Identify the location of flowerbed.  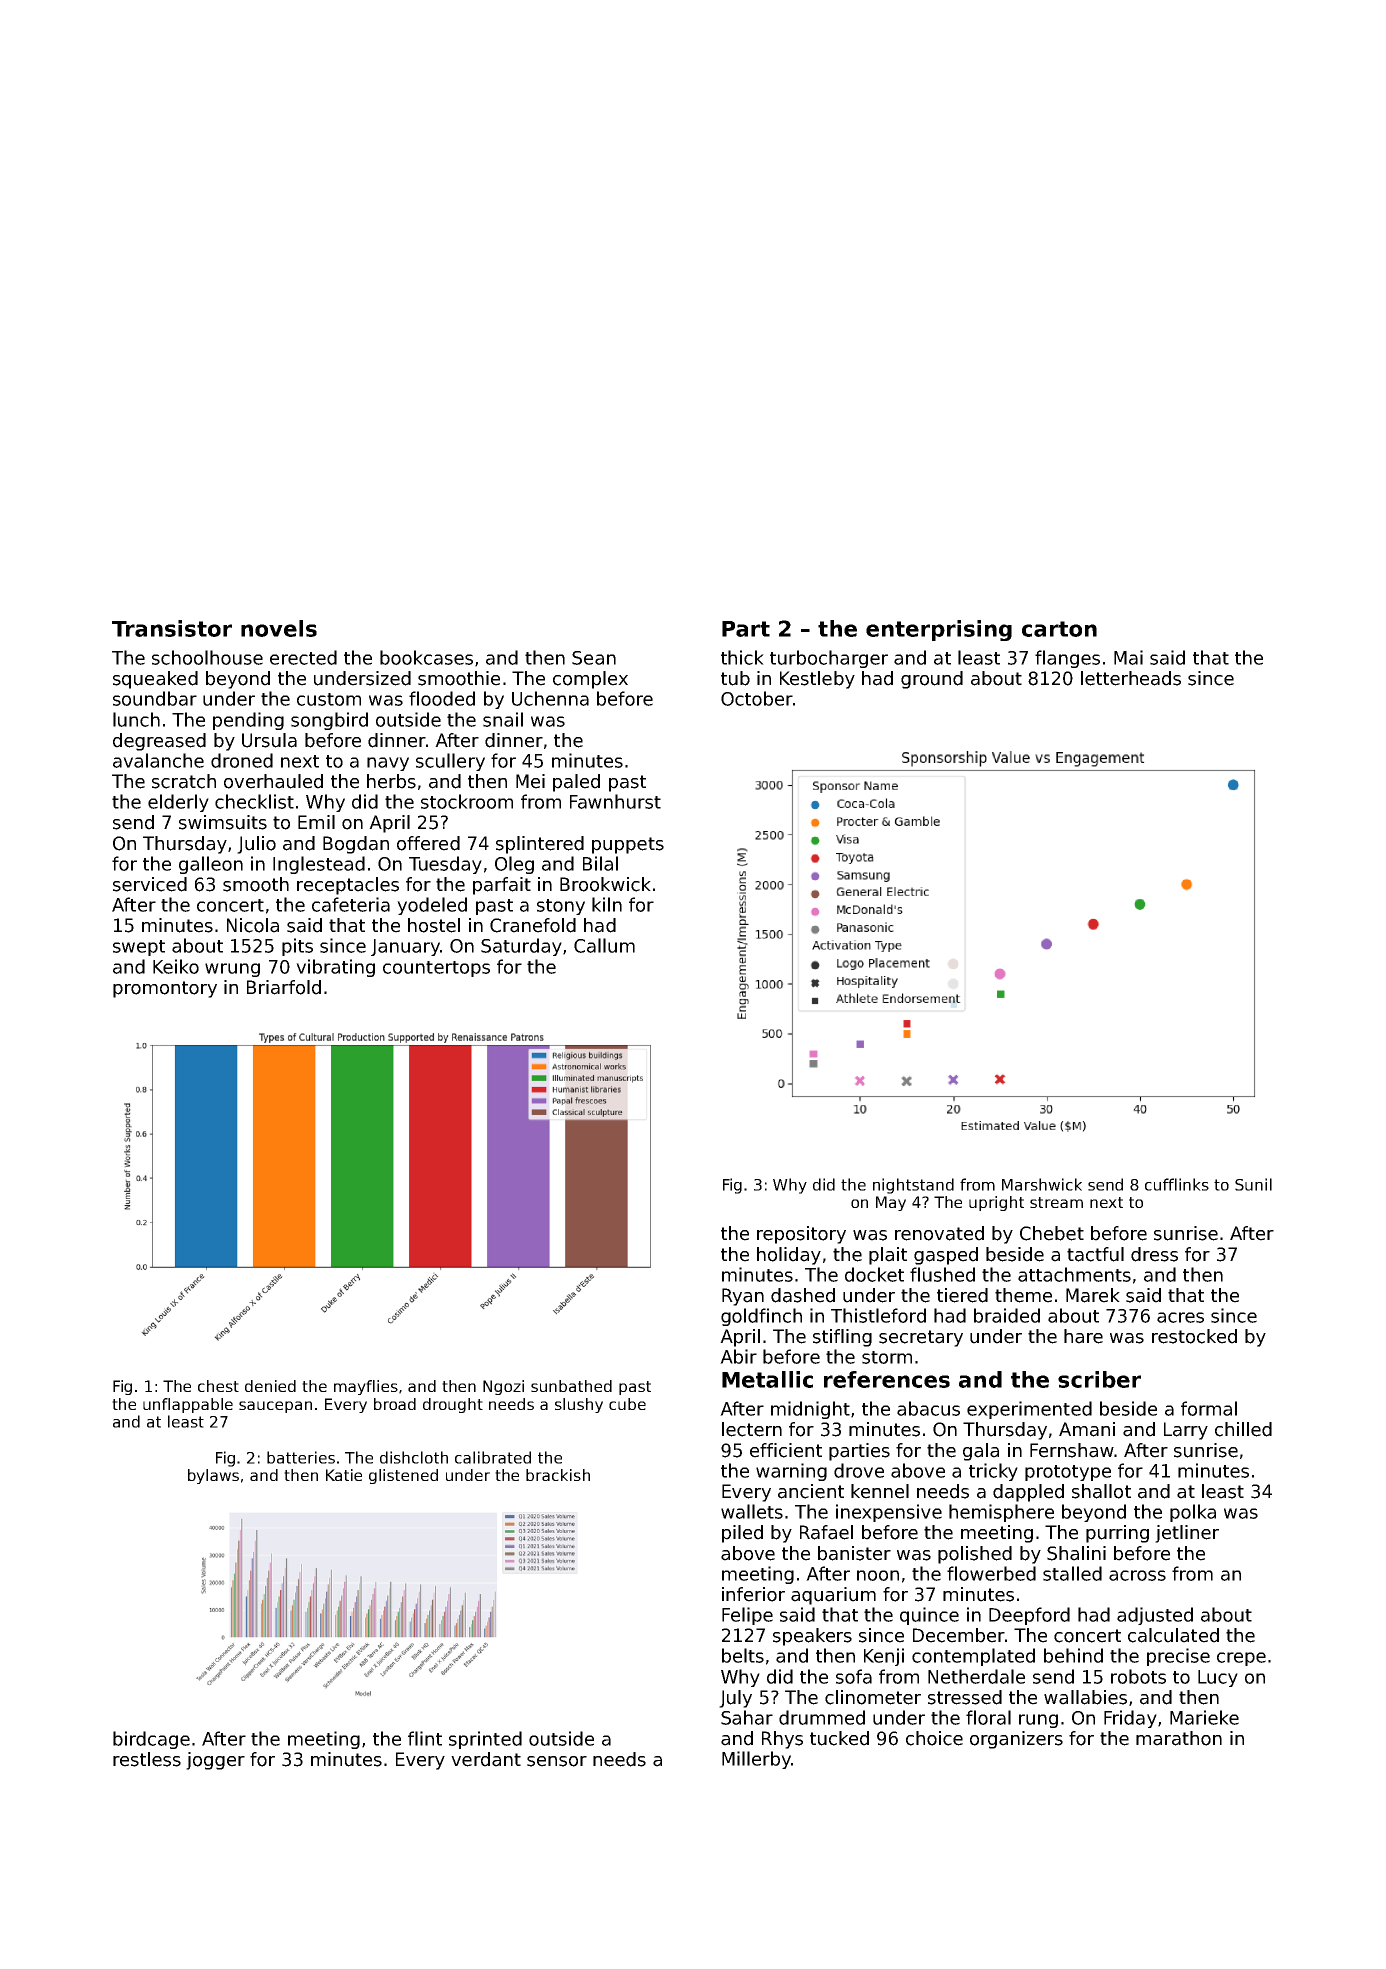
(991, 1573).
